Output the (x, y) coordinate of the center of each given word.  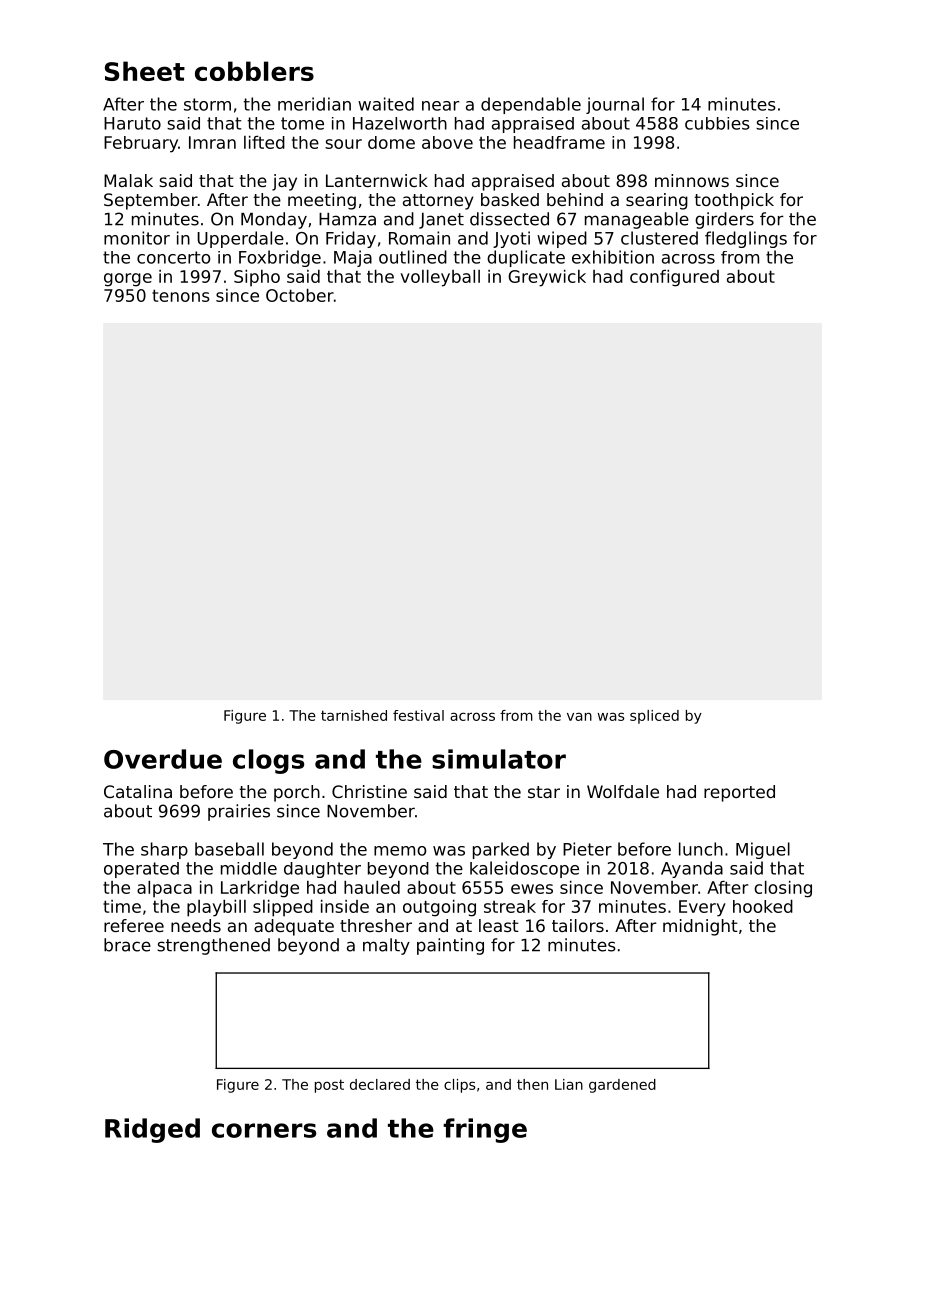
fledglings (746, 239)
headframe (559, 142)
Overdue (163, 759)
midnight (700, 927)
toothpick (734, 201)
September (151, 201)
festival (418, 715)
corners (264, 1130)
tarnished (354, 715)
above (447, 142)
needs (196, 925)
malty (386, 946)
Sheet (145, 71)
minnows (692, 180)
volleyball (440, 278)
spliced (654, 717)
